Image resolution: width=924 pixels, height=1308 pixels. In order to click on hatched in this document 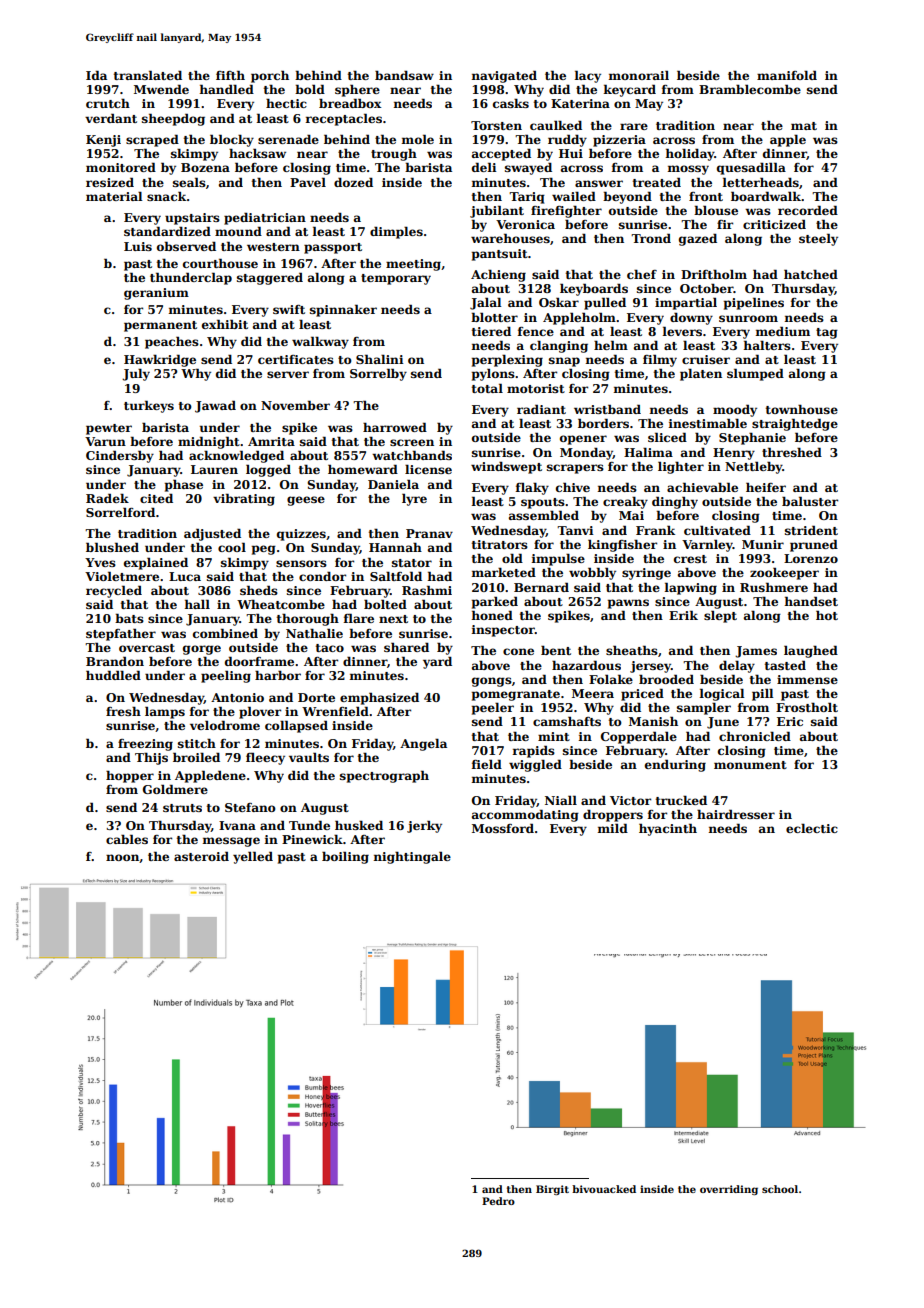, I will do `click(811, 274)`.
